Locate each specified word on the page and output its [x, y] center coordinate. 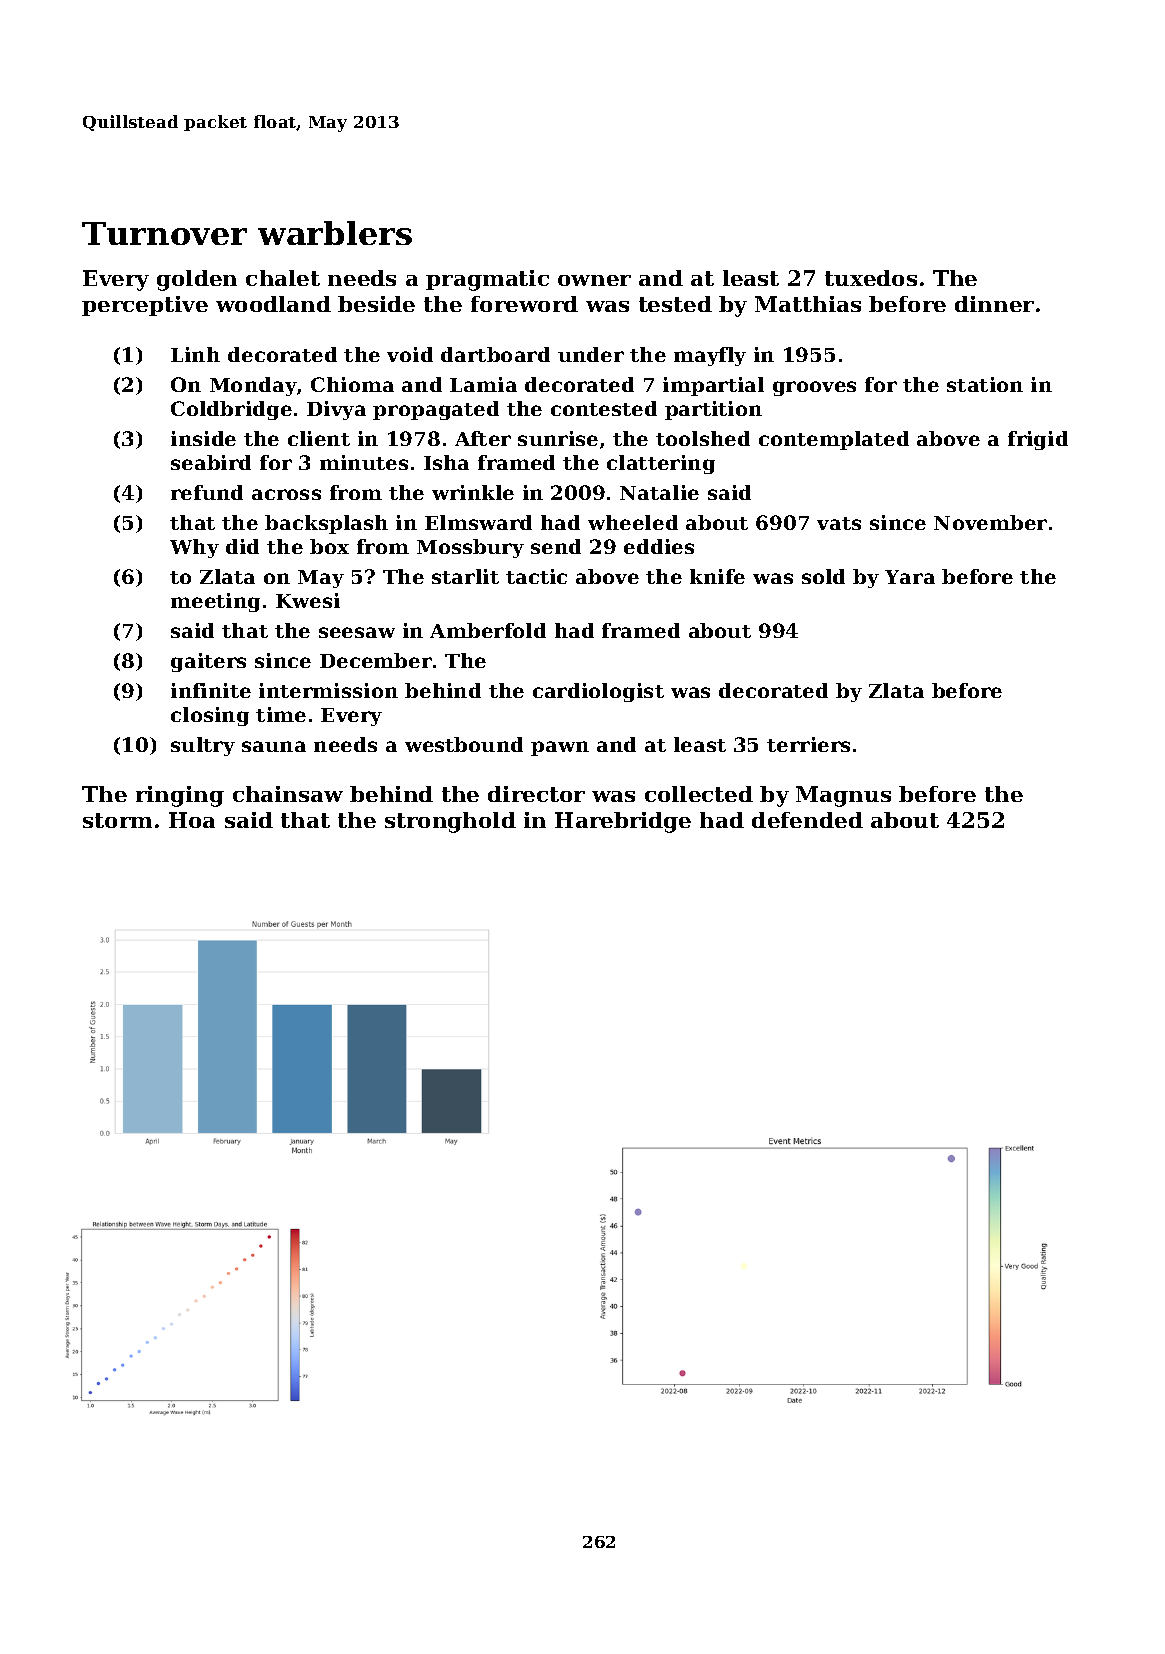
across [286, 494]
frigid [1038, 440]
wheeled [633, 522]
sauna [274, 746]
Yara [910, 577]
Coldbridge [231, 410]
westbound [464, 744]
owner [594, 280]
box [329, 546]
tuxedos [871, 278]
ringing [180, 796]
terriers [808, 744]
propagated [436, 410]
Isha [446, 462]
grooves [814, 388]
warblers [335, 233]
